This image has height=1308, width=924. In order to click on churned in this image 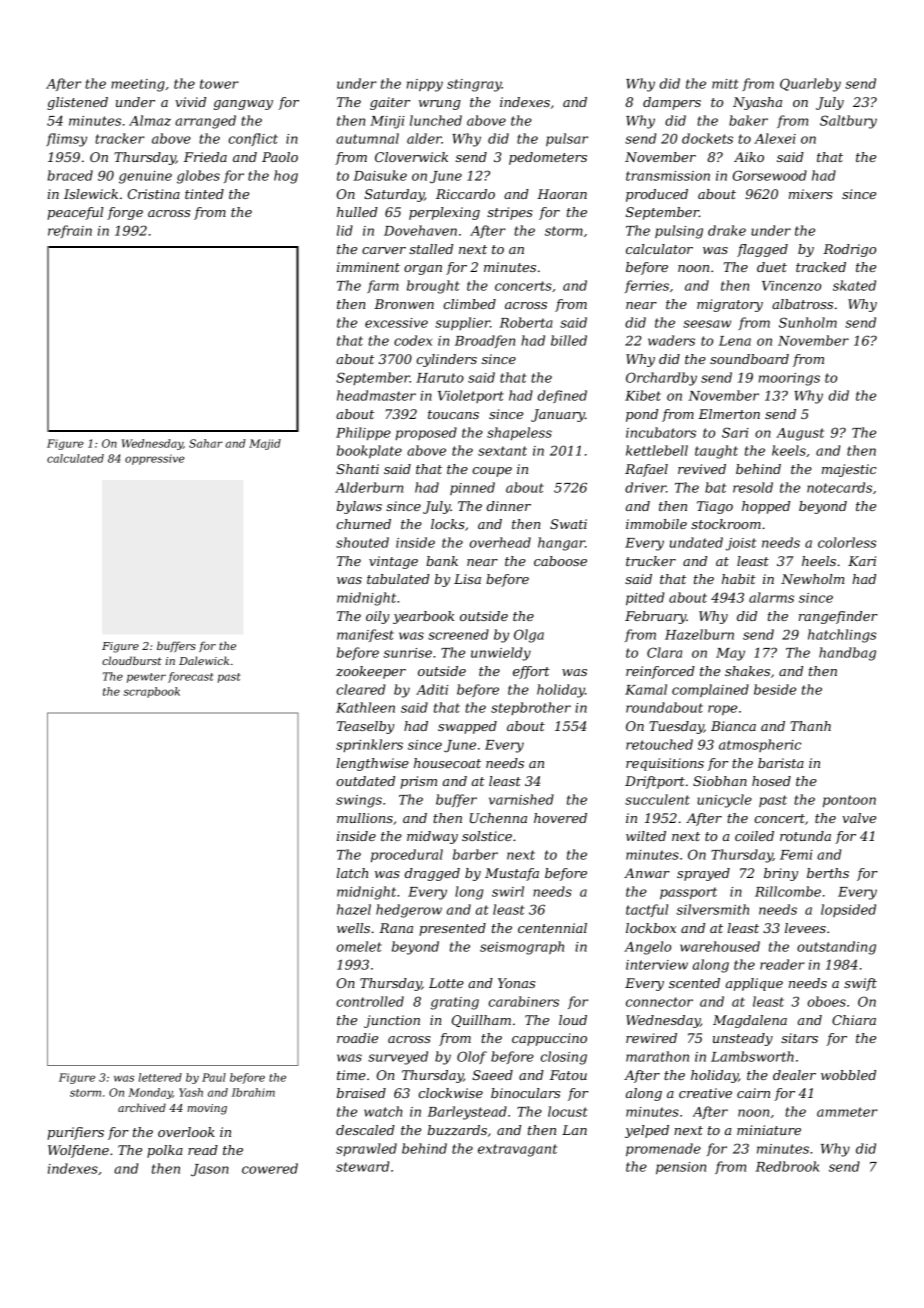, I will do `click(363, 524)`.
